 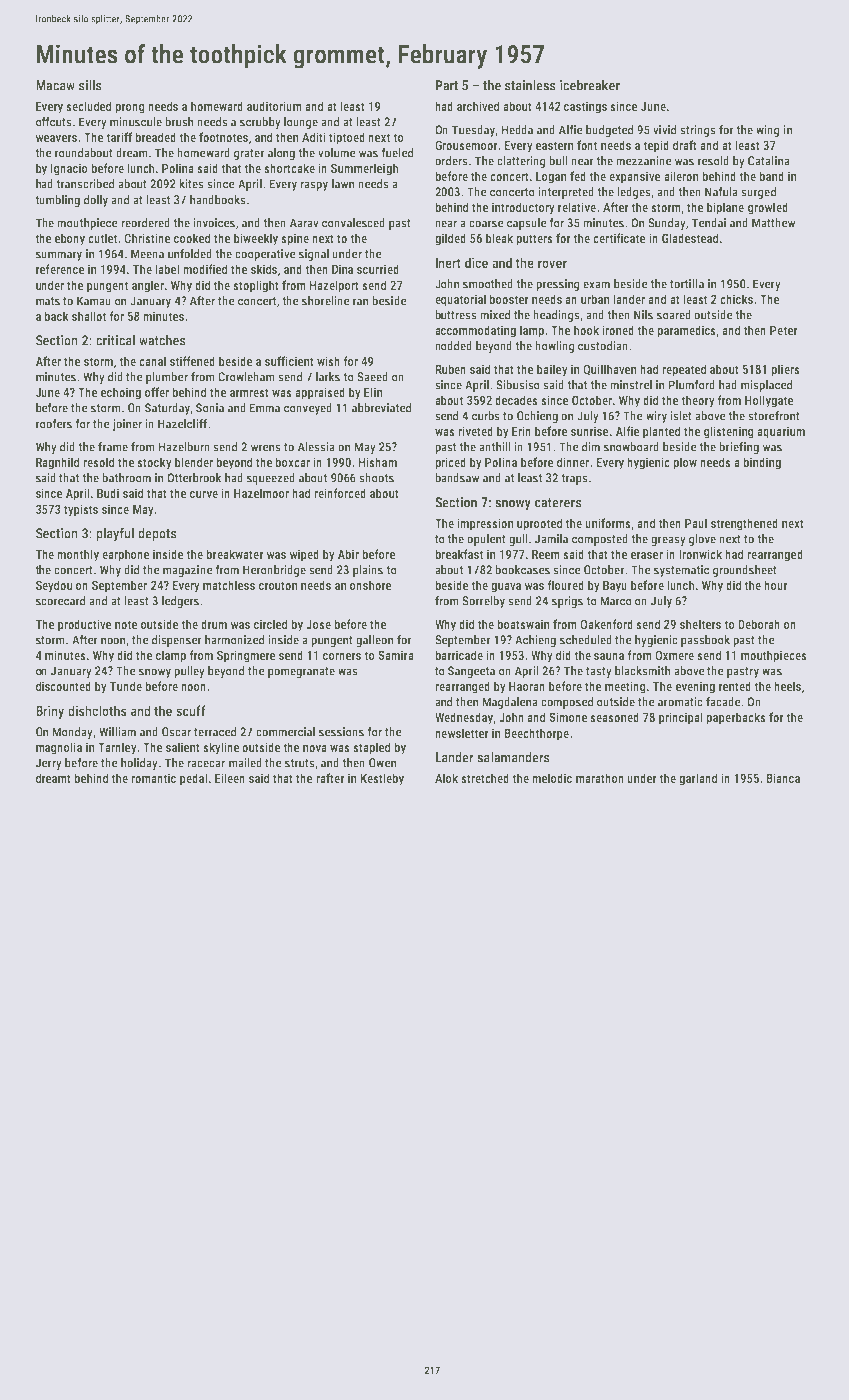 I want to click on prong, so click(x=130, y=109).
